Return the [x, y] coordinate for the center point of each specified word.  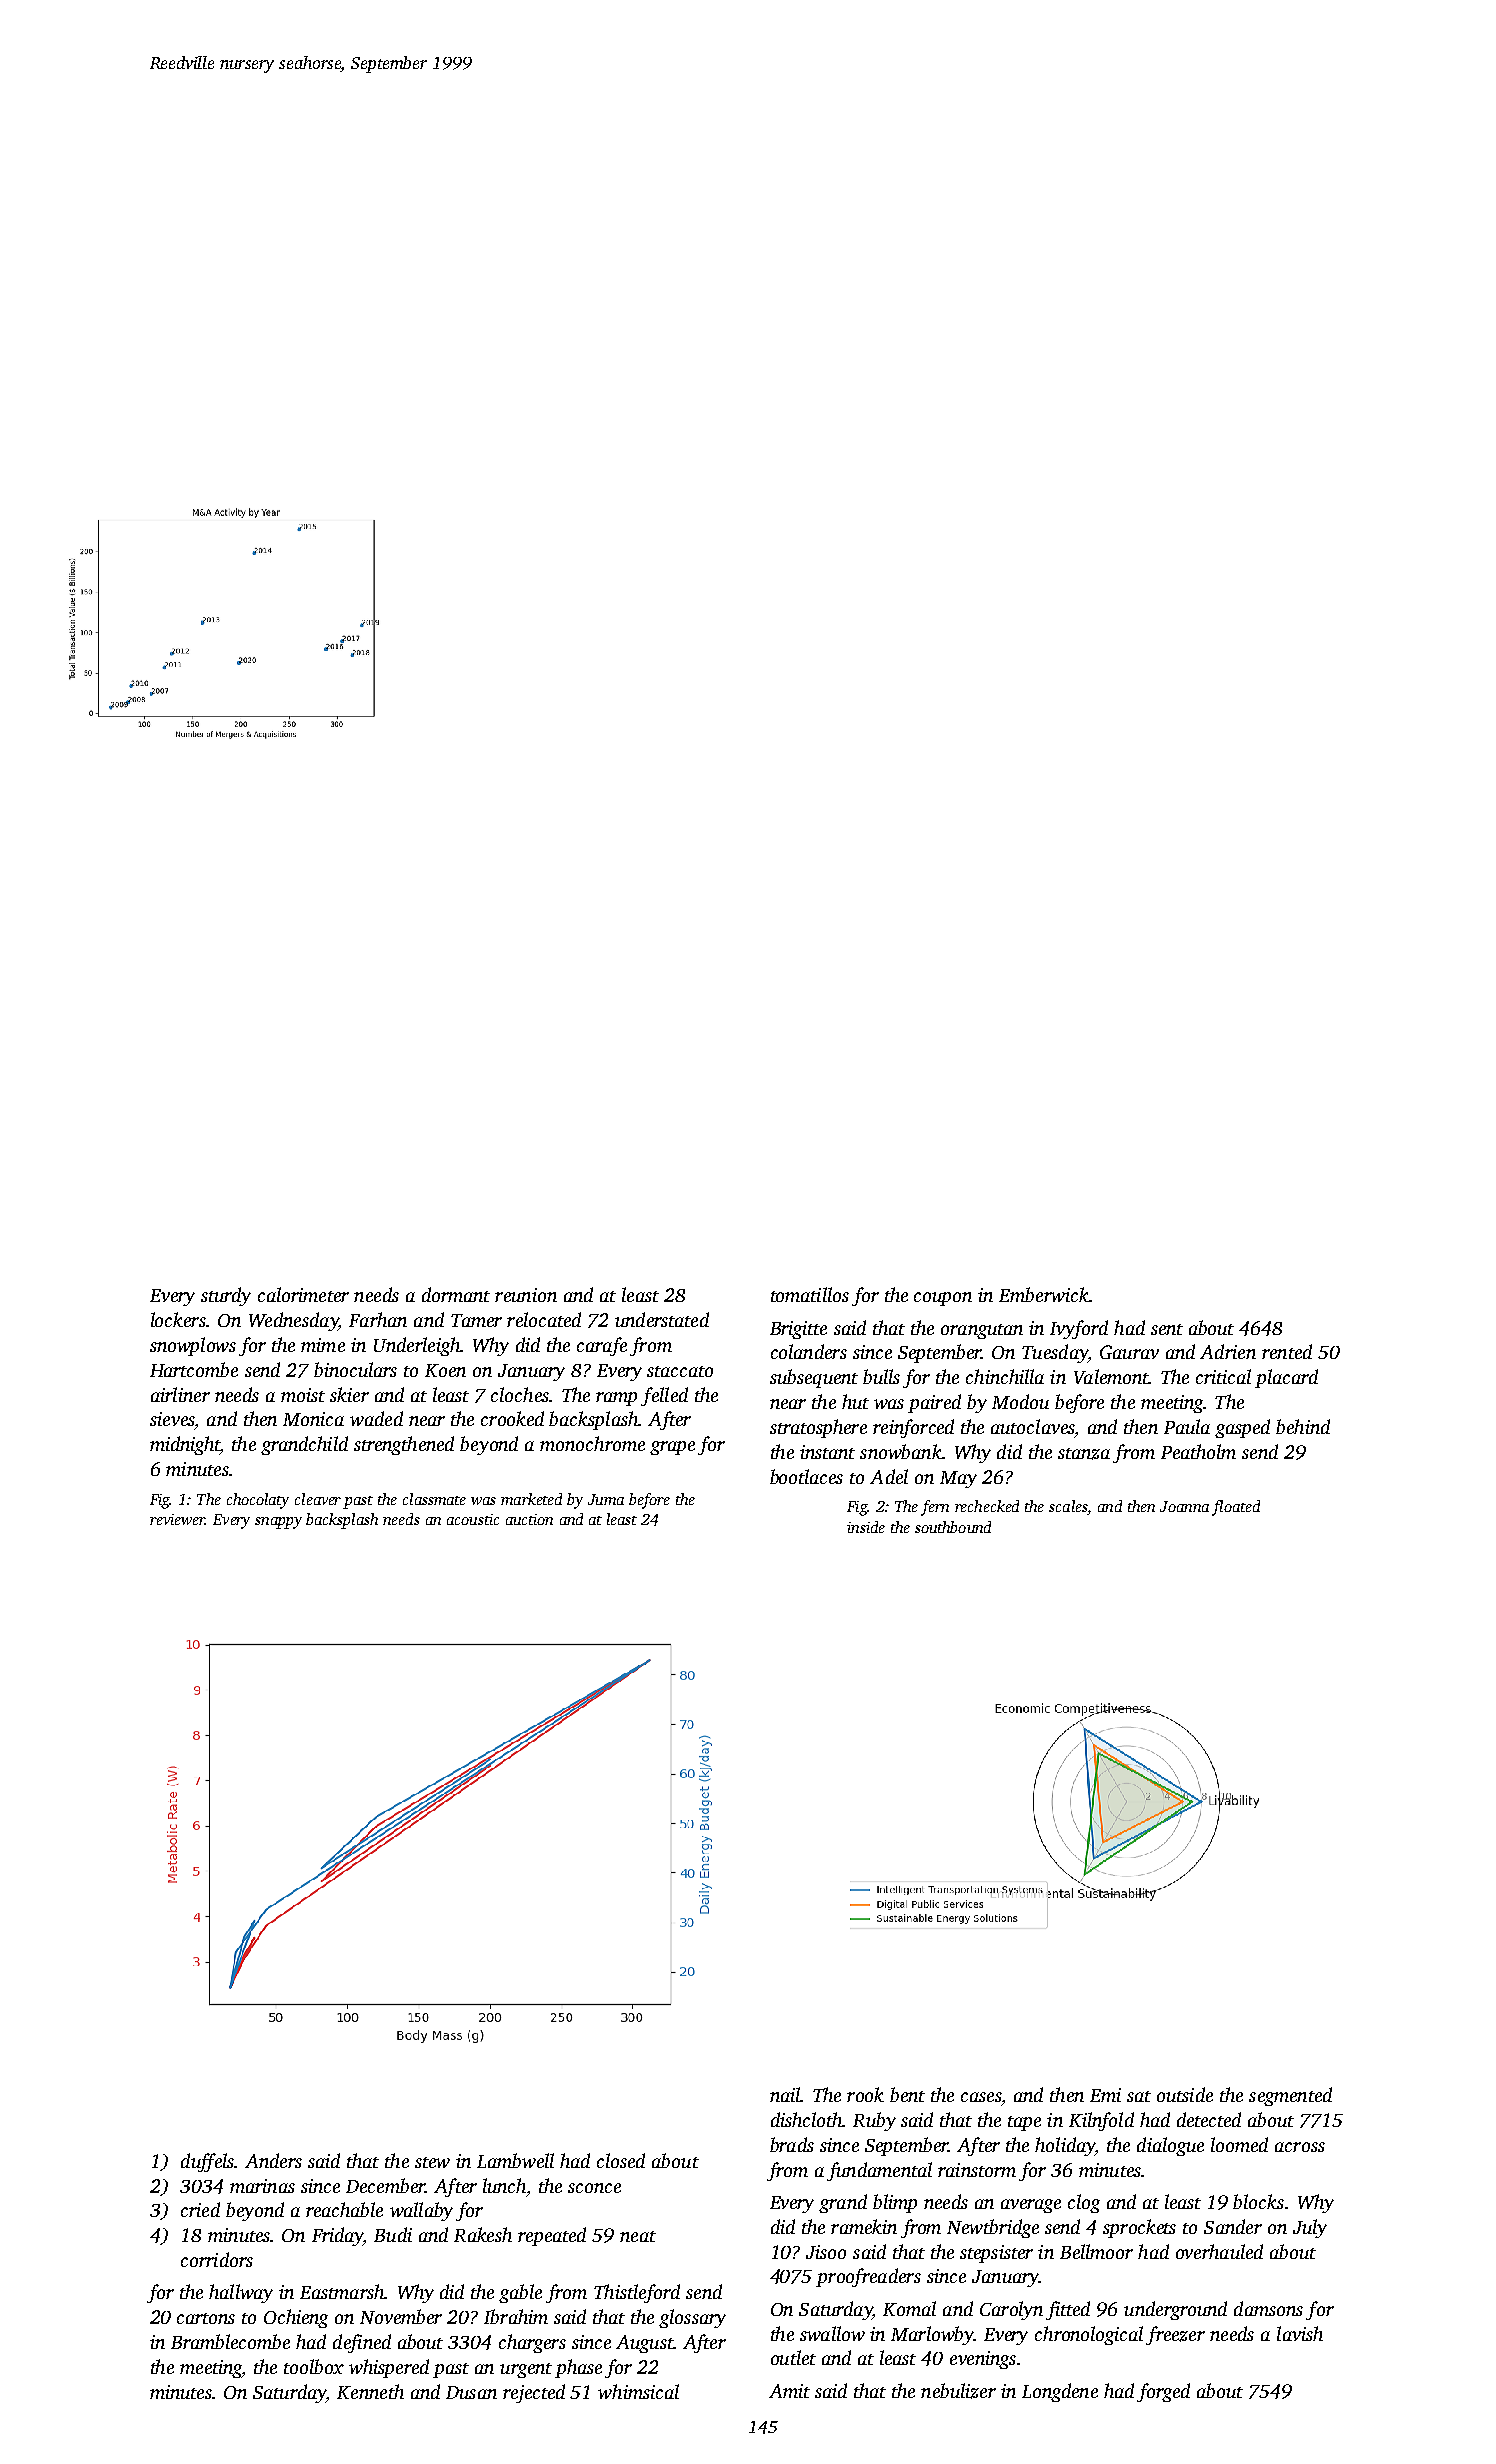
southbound [953, 1527]
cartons [206, 2318]
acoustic [473, 1519]
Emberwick [1044, 1294]
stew [432, 2162]
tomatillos [810, 1294]
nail [785, 2094]
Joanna [1184, 1506]
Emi [1105, 2095]
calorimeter [303, 1294]
